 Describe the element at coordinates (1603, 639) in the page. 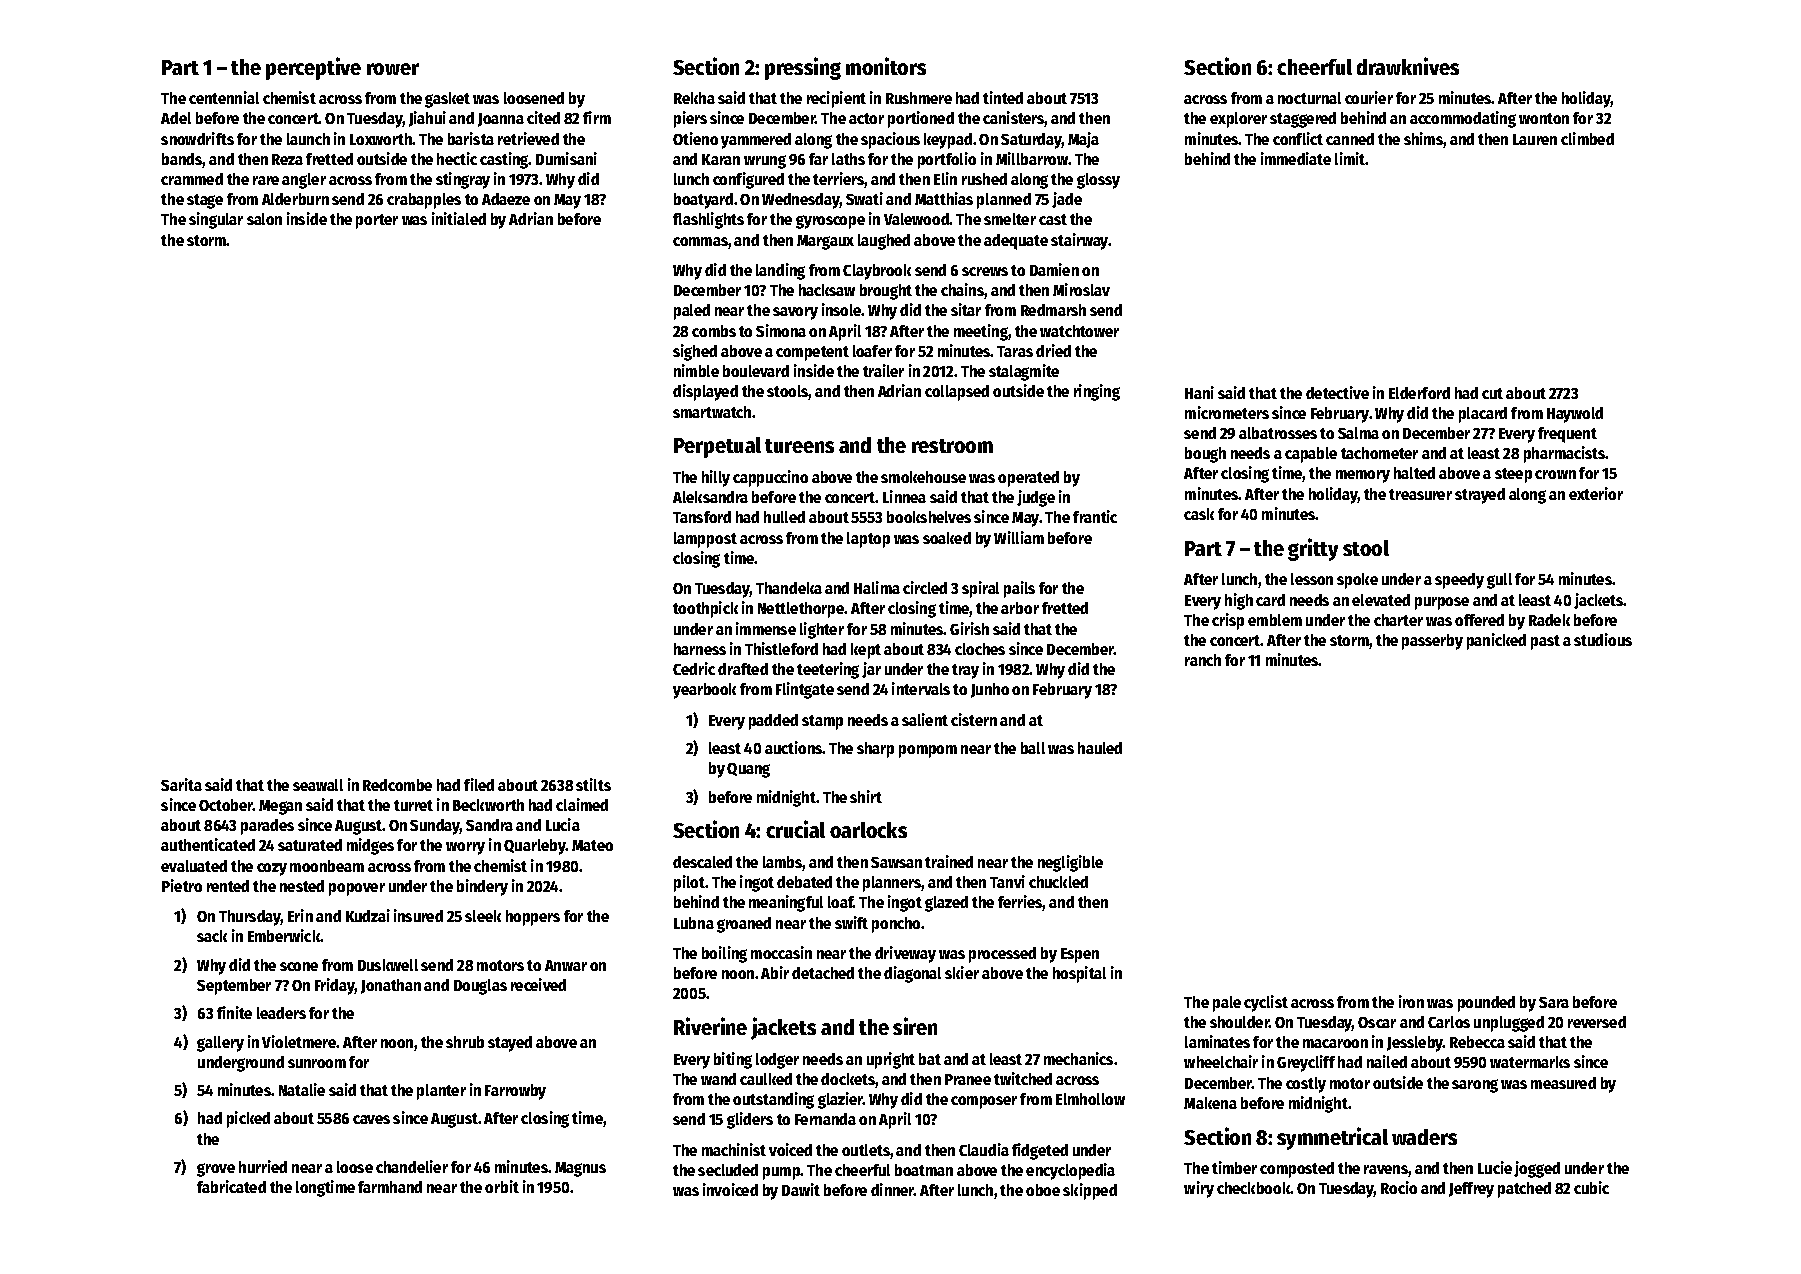

I see `studious` at that location.
